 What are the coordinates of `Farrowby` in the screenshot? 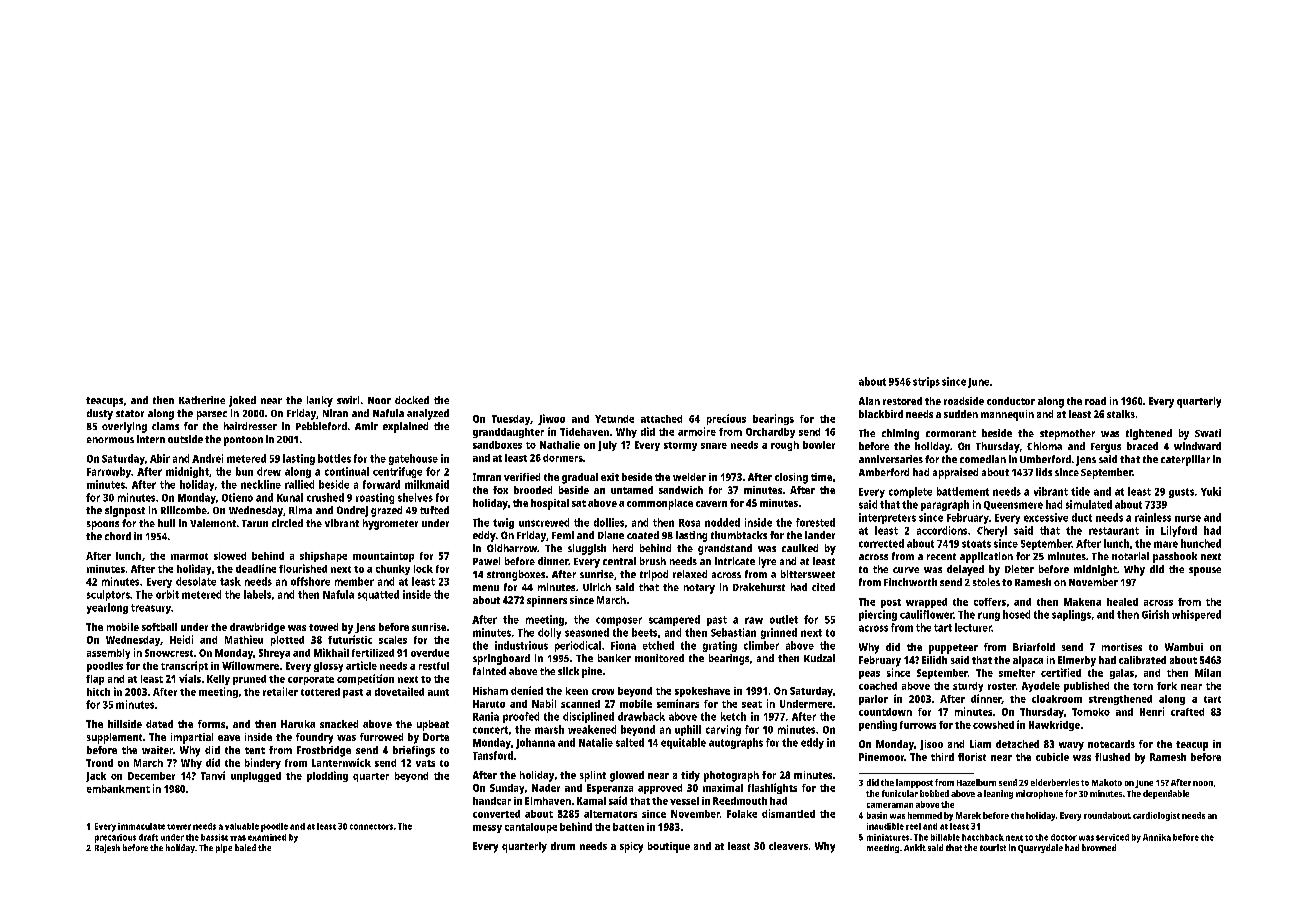 It's located at (109, 472).
